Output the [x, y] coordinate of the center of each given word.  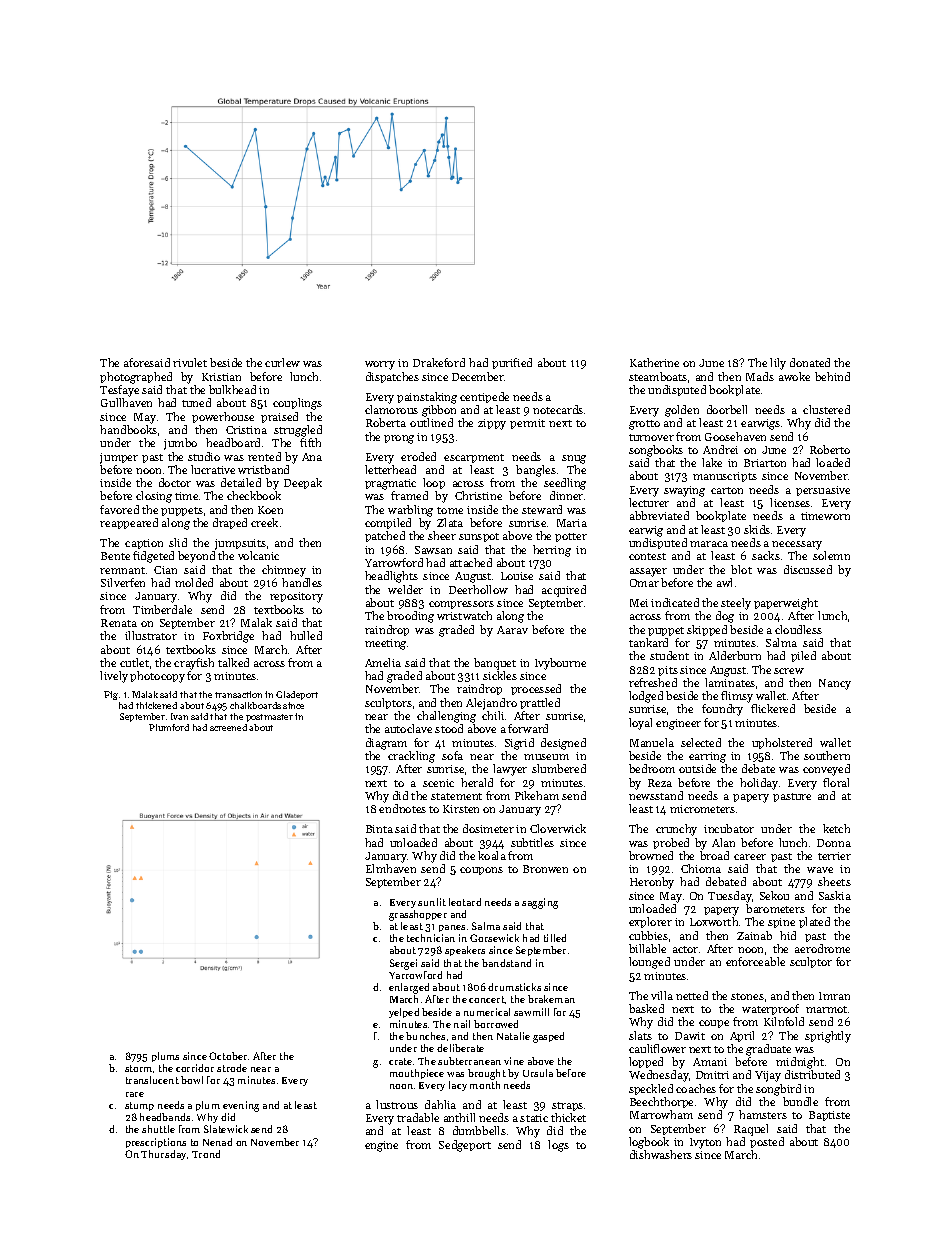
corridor [195, 1068]
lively [114, 677]
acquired [564, 591]
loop [434, 483]
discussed [808, 569]
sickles [500, 675]
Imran [834, 996]
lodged [646, 697]
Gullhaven [126, 402]
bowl [192, 1080]
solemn [831, 555]
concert [487, 999]
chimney [284, 571]
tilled [555, 938]
